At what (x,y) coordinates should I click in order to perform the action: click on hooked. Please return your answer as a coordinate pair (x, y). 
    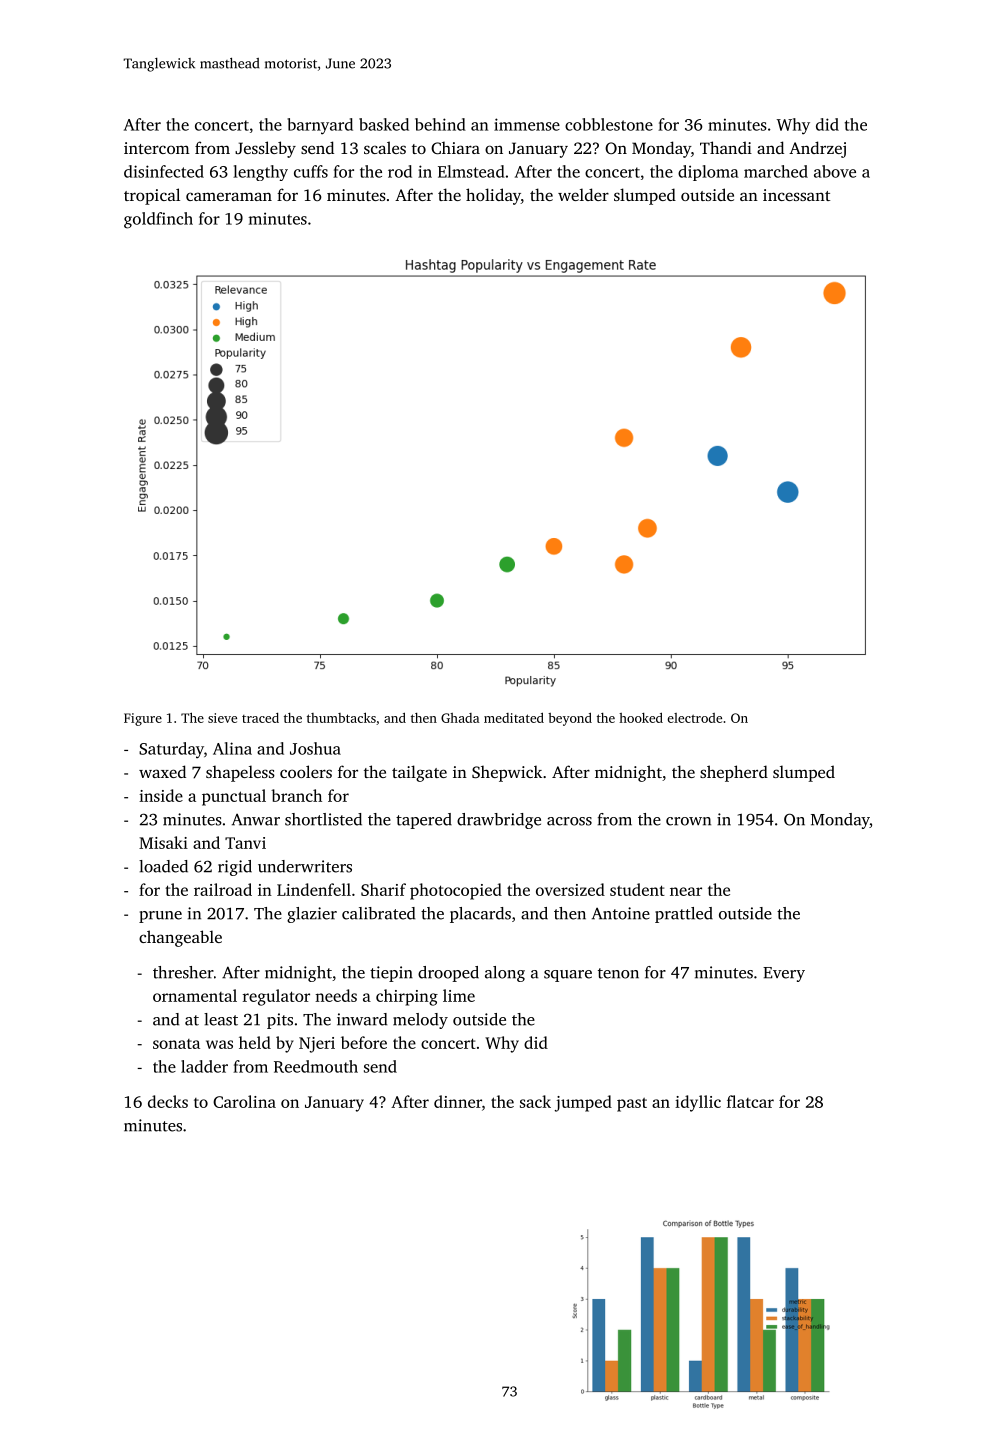
    Looking at the image, I should click on (641, 717).
